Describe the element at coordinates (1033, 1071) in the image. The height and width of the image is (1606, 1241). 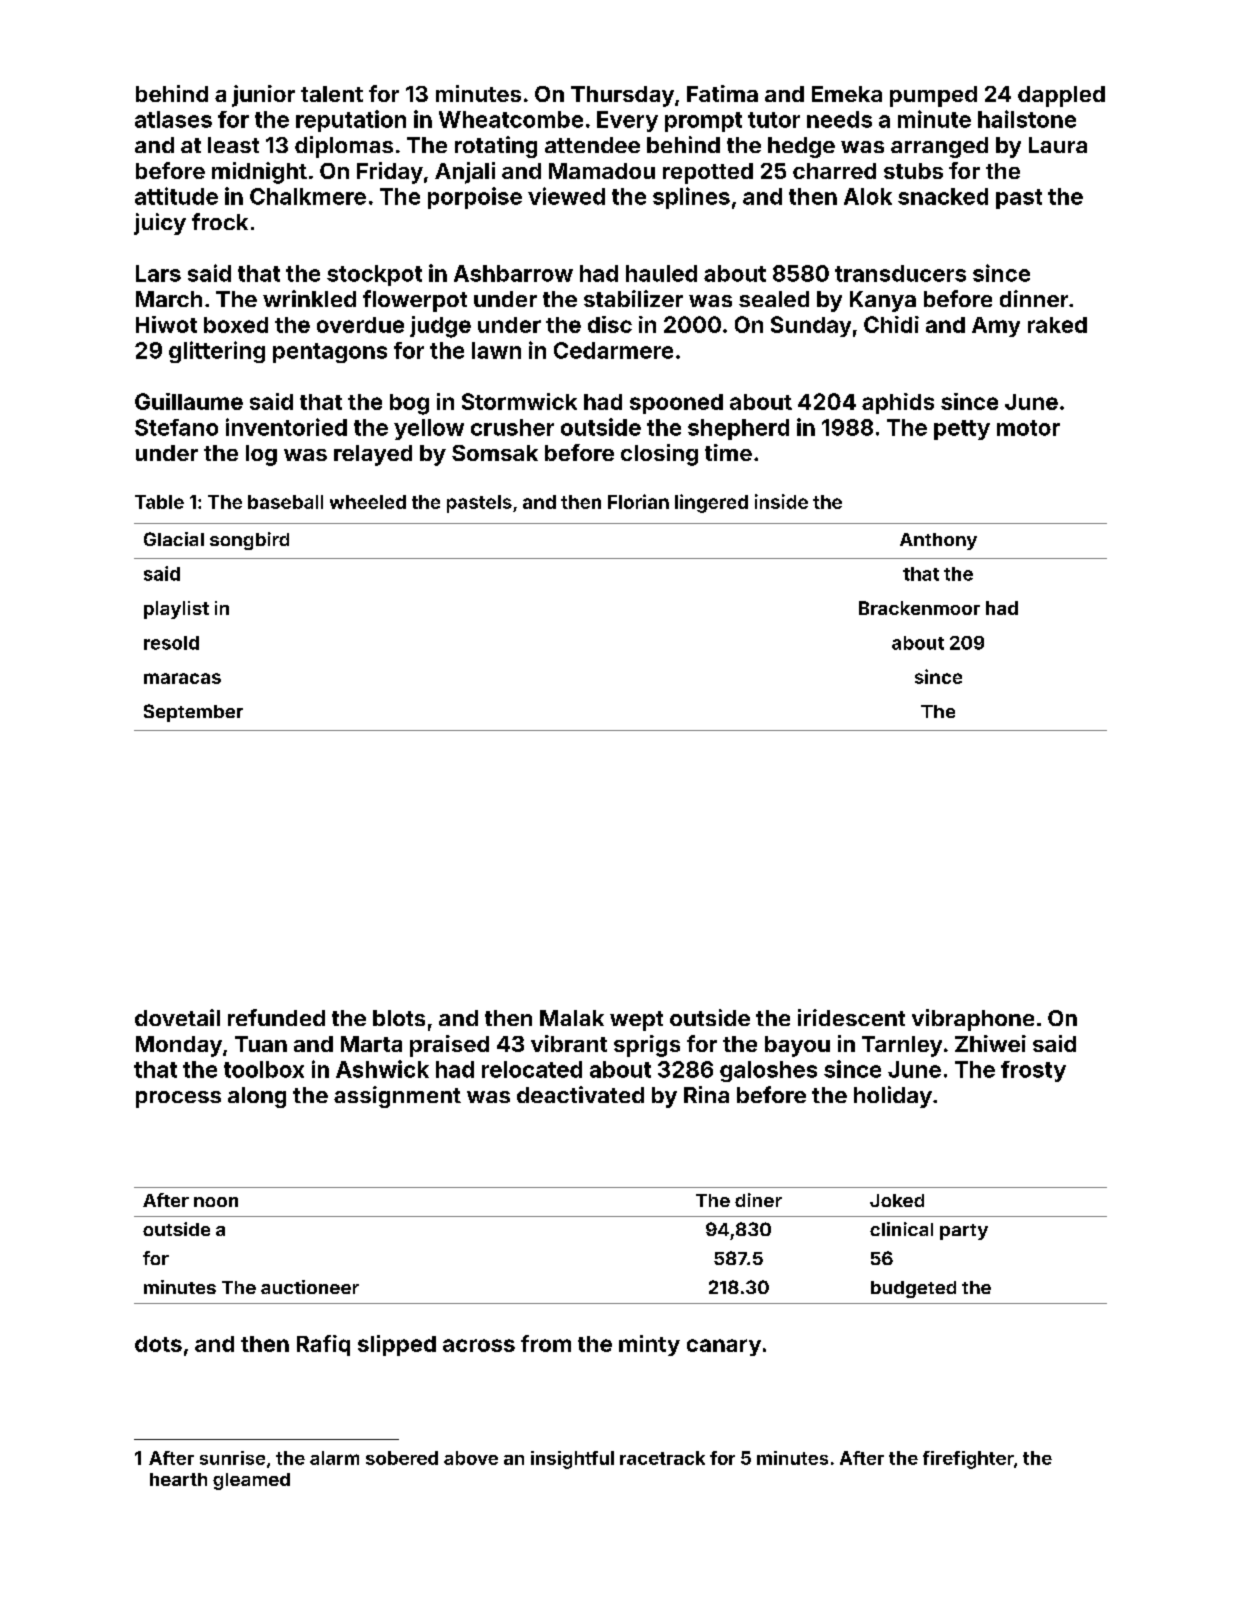
I see `frosty` at that location.
